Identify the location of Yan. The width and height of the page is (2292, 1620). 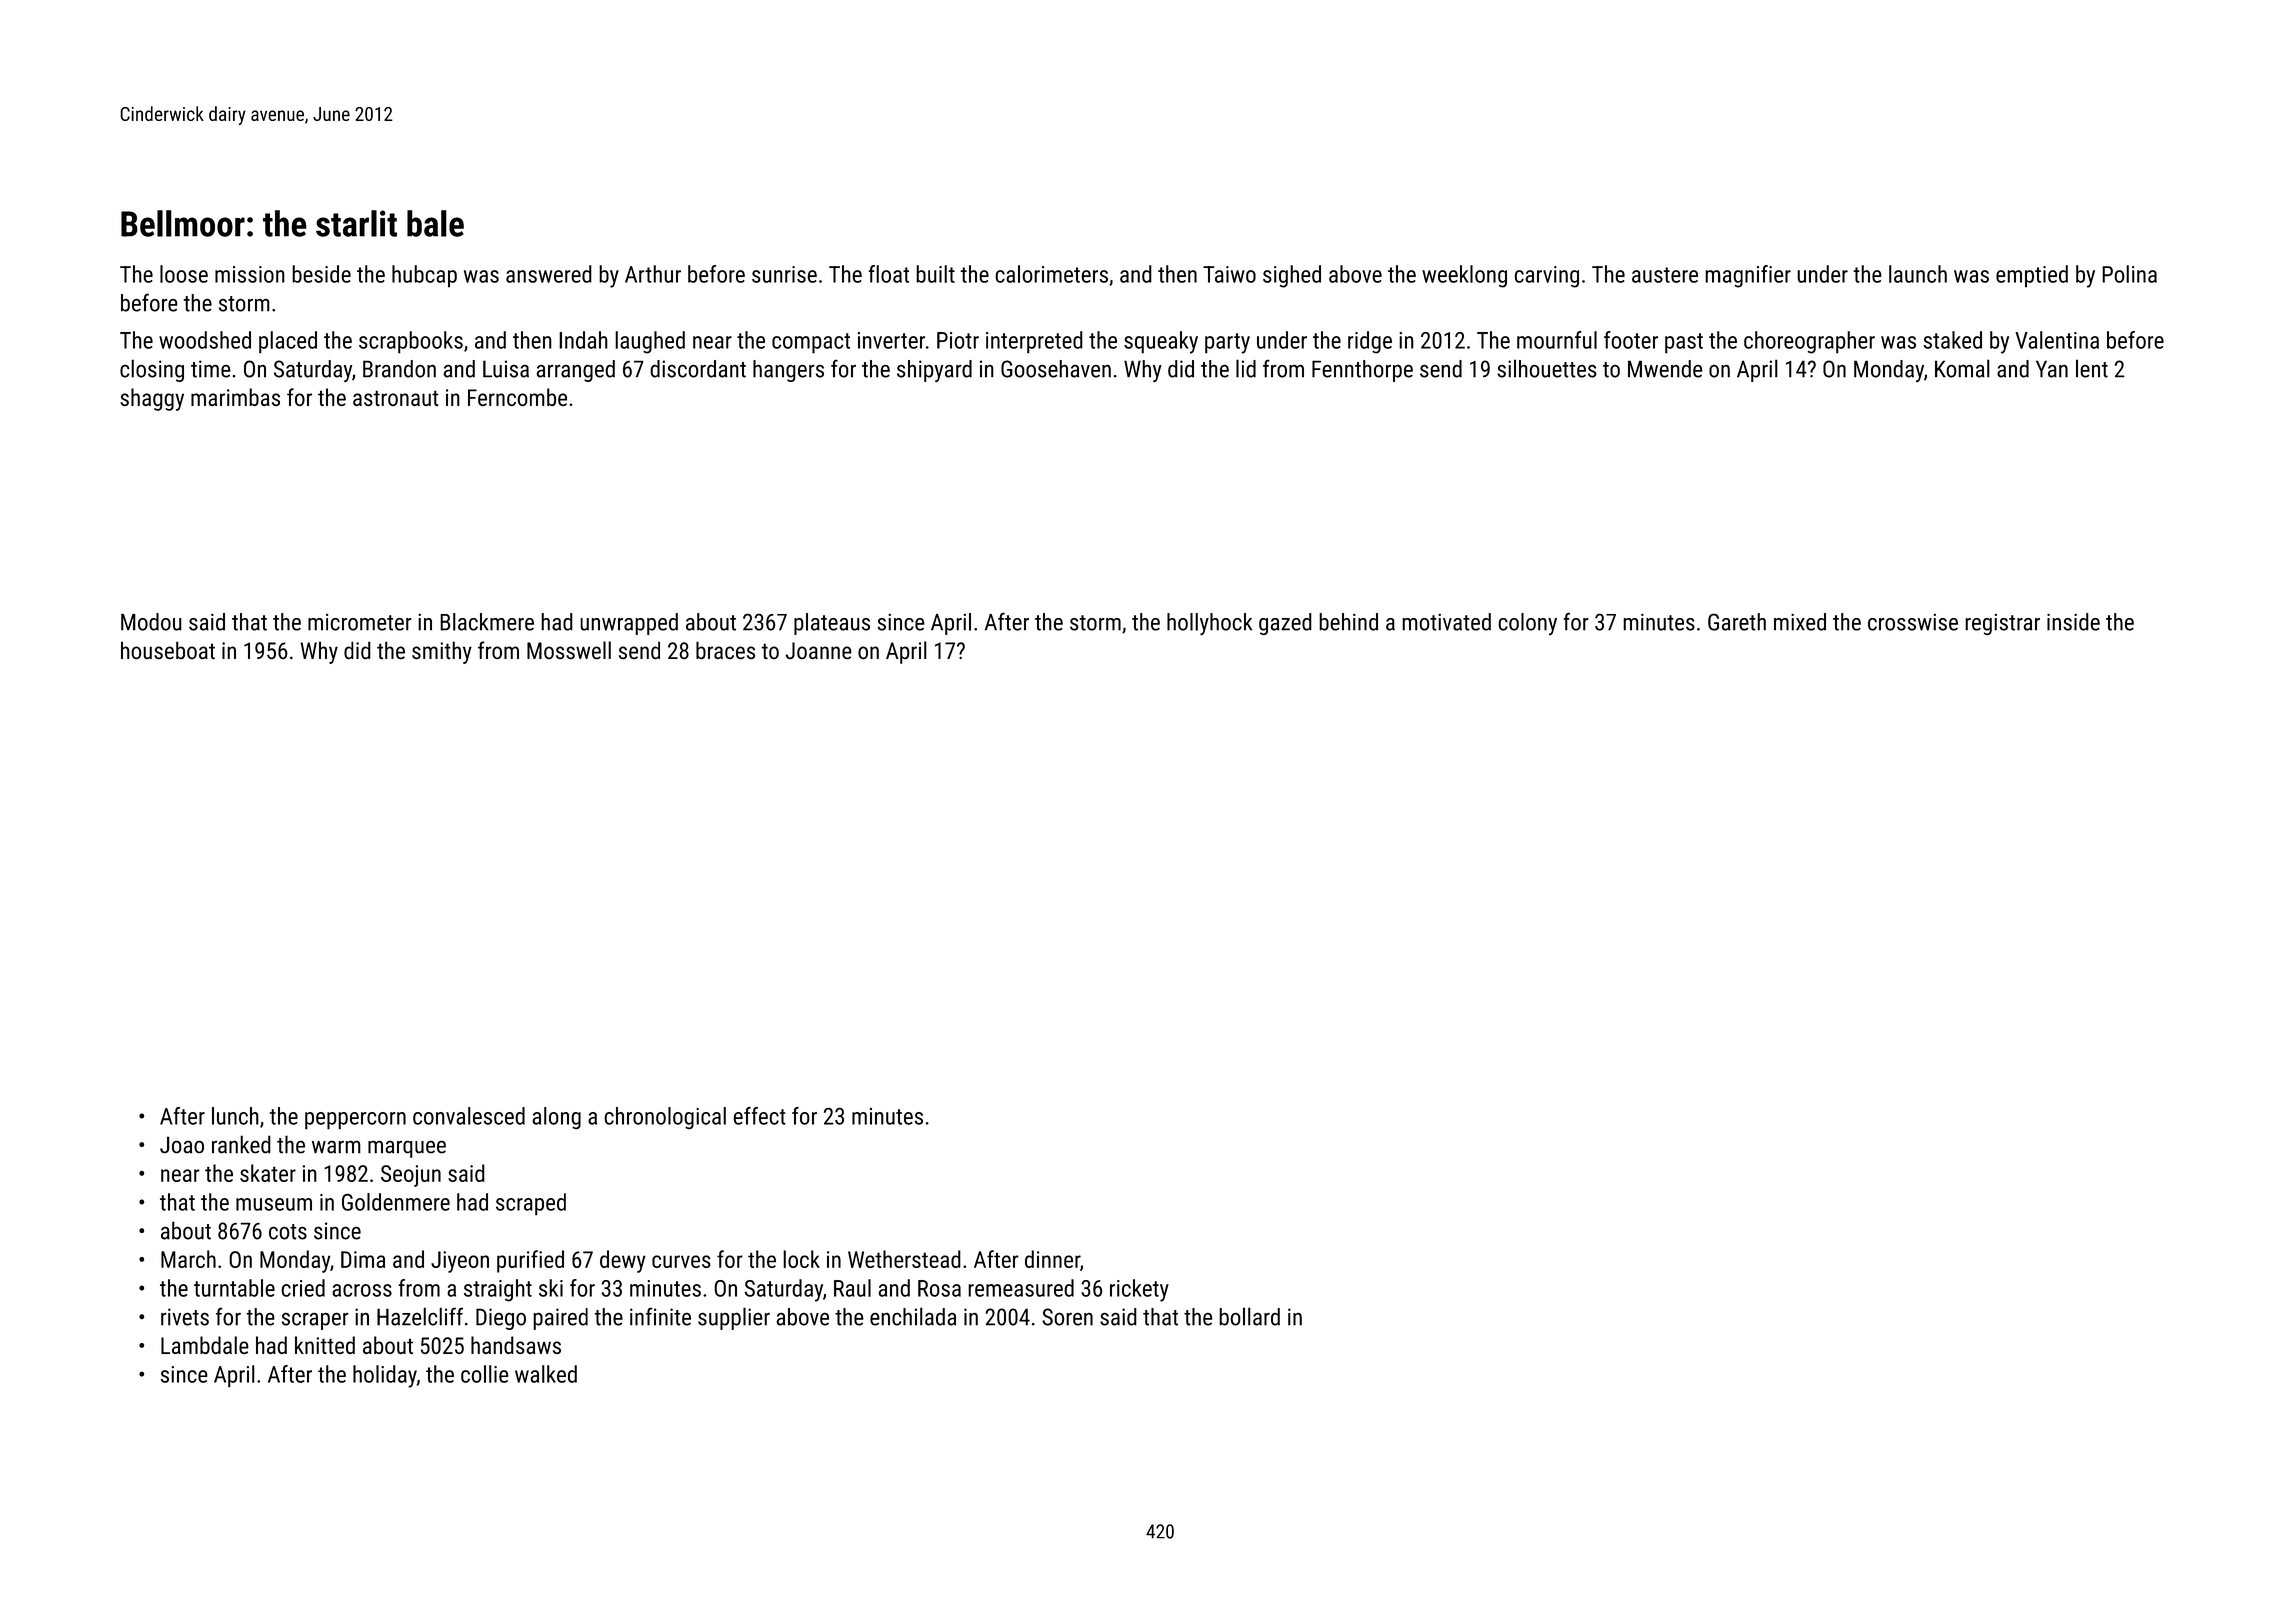
(2052, 369).
